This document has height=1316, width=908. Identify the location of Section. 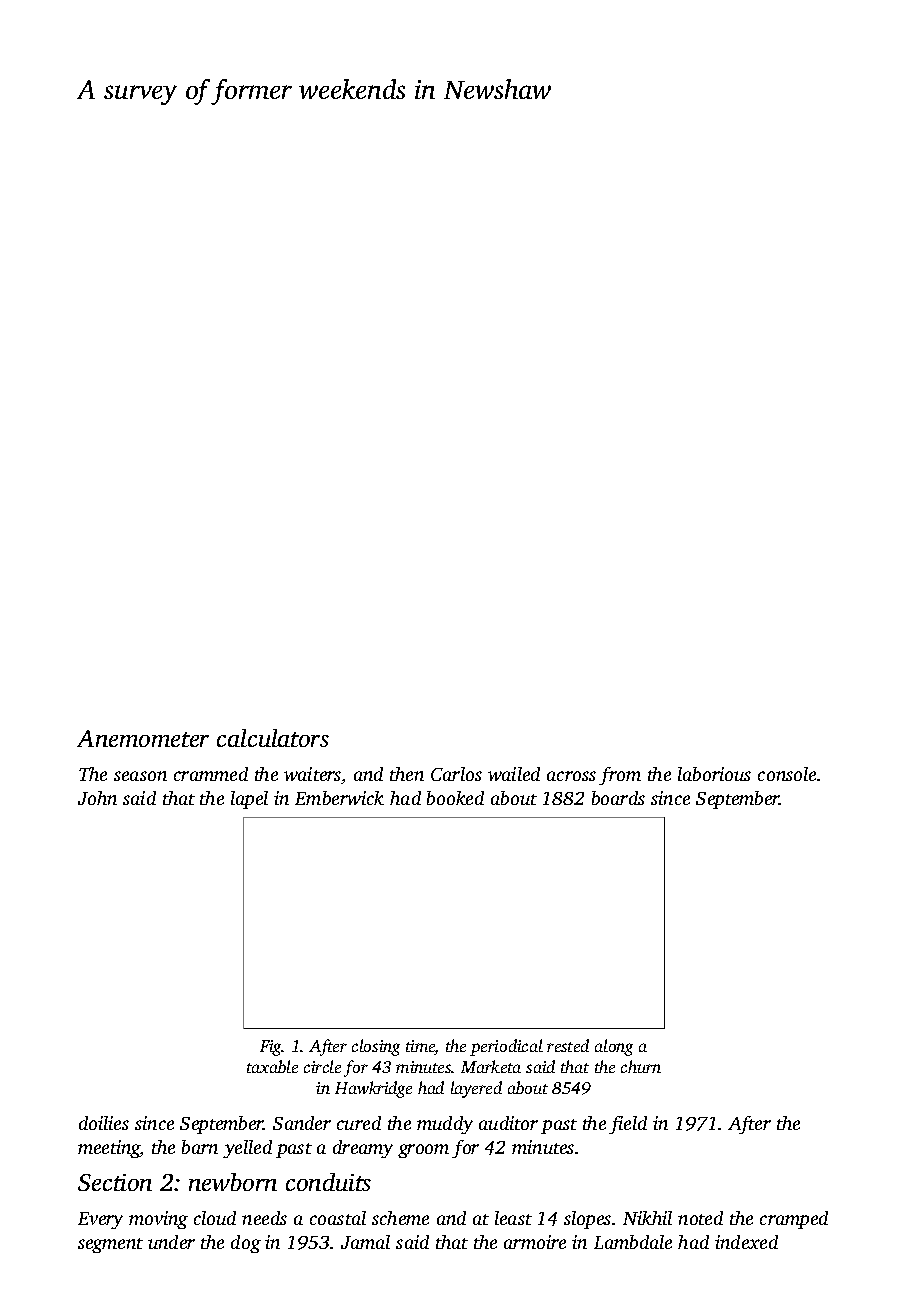
(115, 1182).
